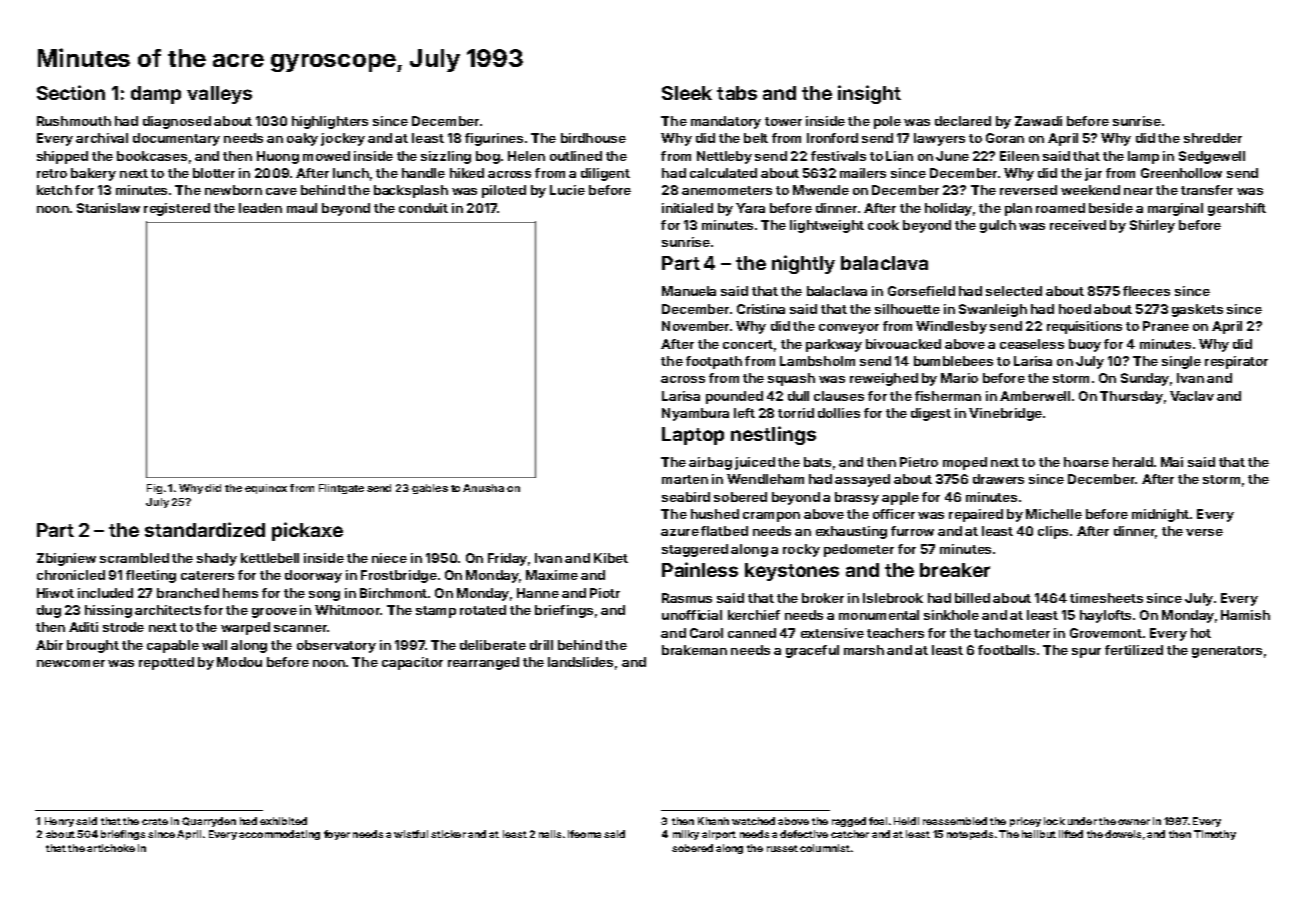 Image resolution: width=1308 pixels, height=924 pixels. I want to click on footpath, so click(714, 362).
